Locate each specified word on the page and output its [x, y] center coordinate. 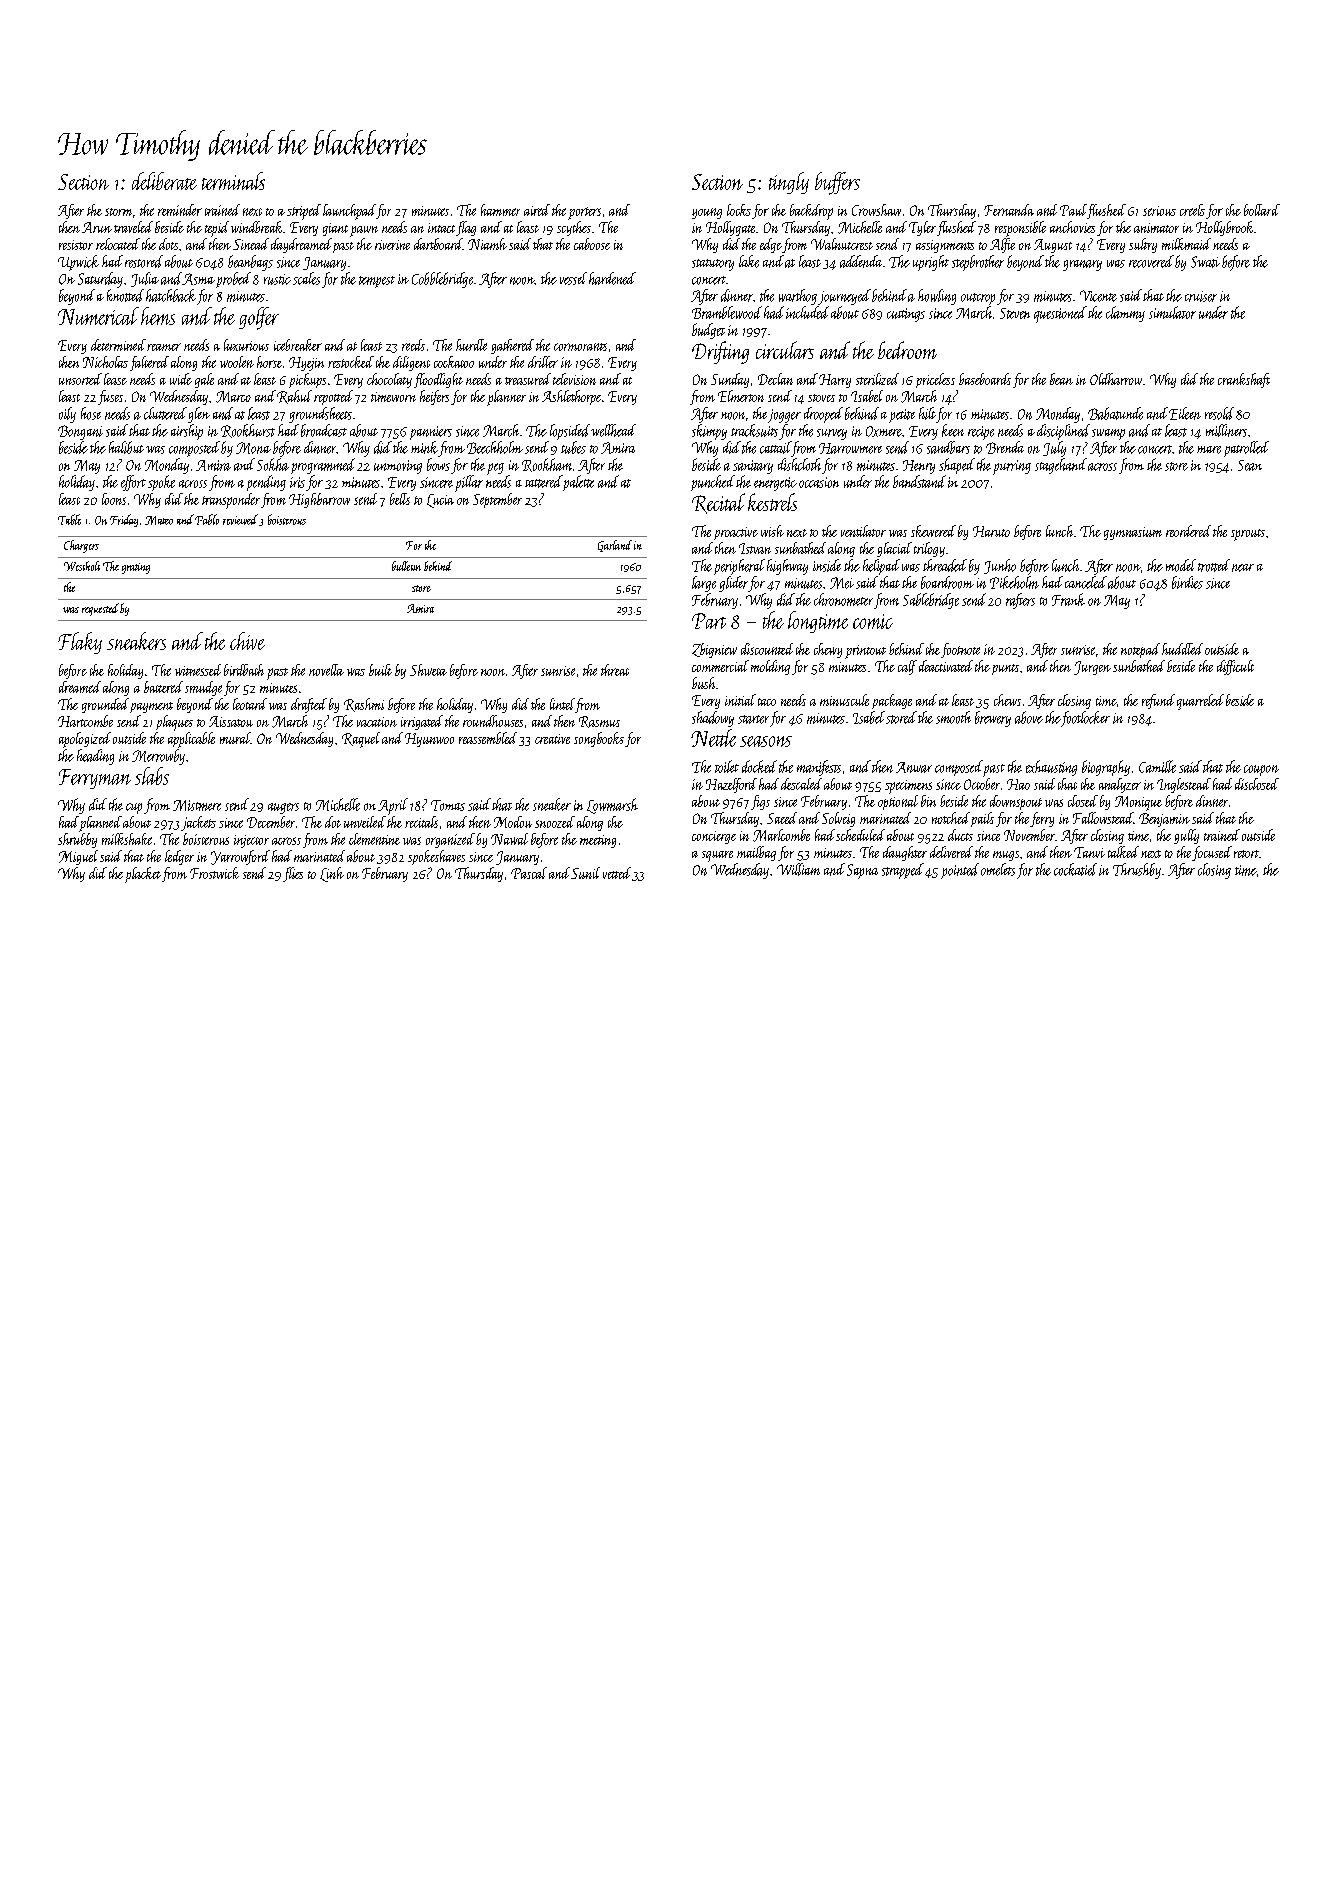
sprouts [1248, 535]
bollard [1262, 210]
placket [143, 875]
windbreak [256, 227]
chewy [828, 650]
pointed [960, 871]
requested [100, 609]
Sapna [862, 871]
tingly [789, 183]
